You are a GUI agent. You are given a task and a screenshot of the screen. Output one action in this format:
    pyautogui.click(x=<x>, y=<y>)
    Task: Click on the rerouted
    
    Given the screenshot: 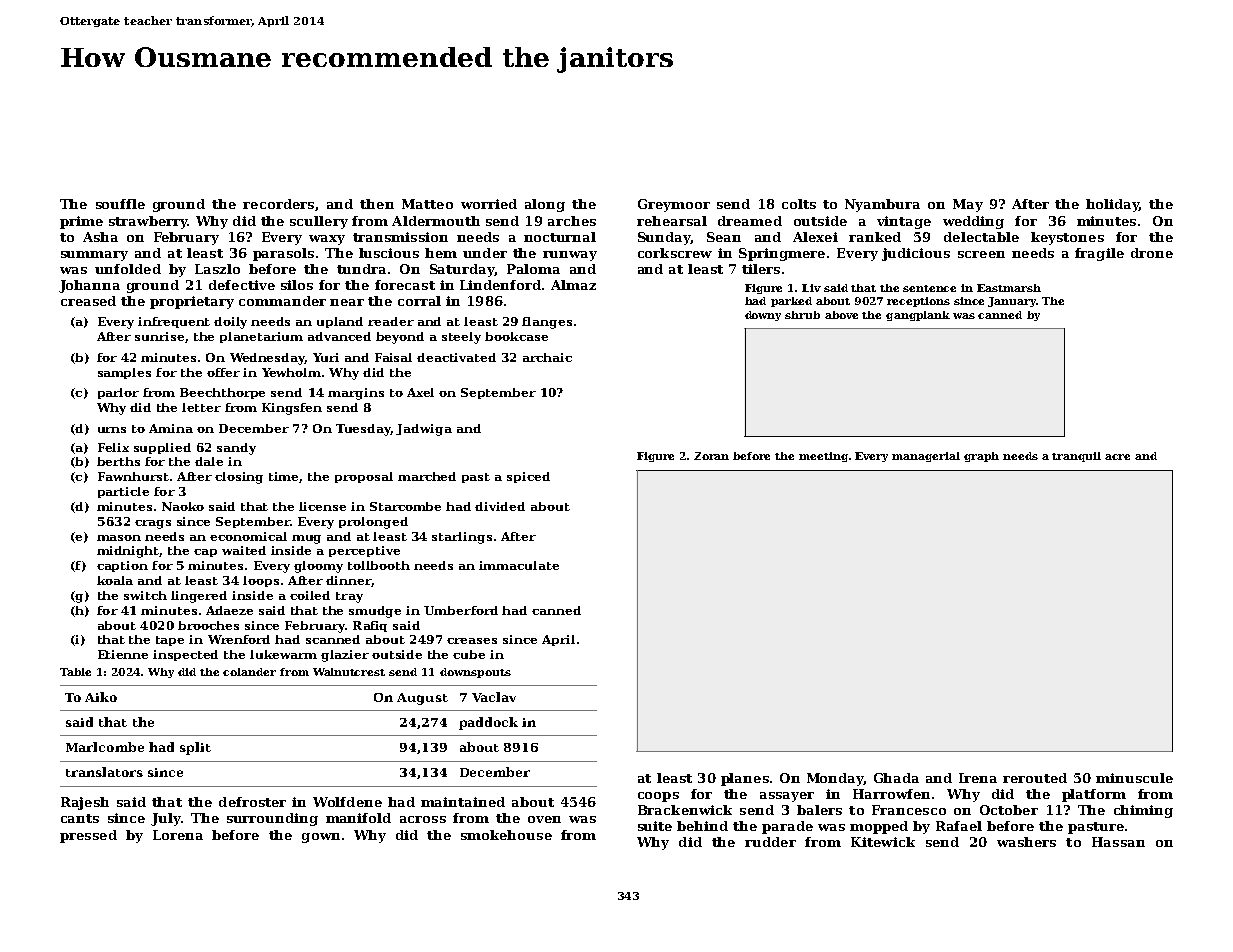 What is the action you would take?
    pyautogui.click(x=1035, y=778)
